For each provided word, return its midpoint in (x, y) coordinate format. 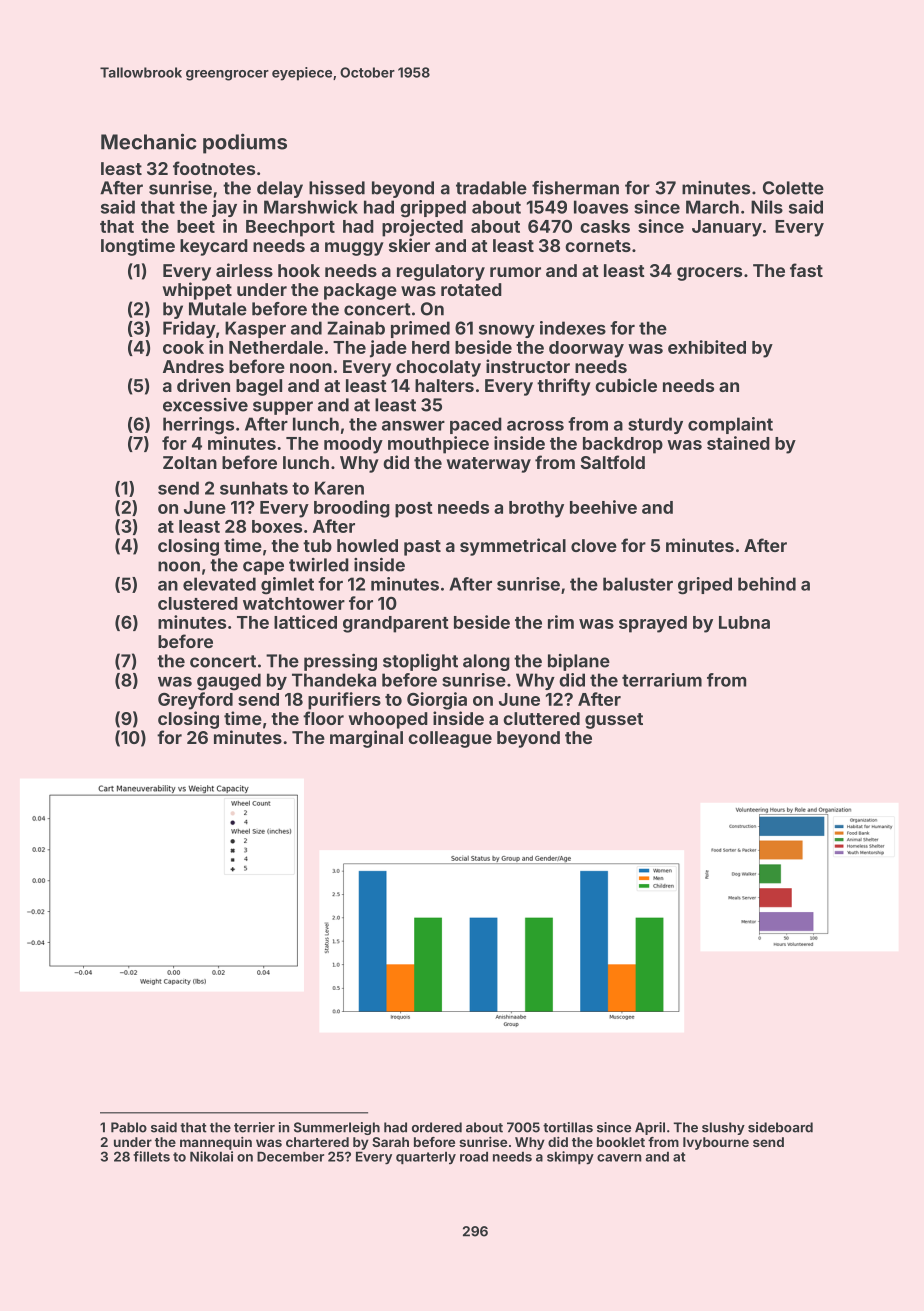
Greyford (195, 701)
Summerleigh (337, 1128)
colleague (450, 739)
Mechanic (148, 141)
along (486, 662)
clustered (198, 603)
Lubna (744, 622)
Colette (793, 188)
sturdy (655, 425)
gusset (614, 721)
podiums (245, 143)
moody (353, 445)
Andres (193, 366)
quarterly (426, 1157)
